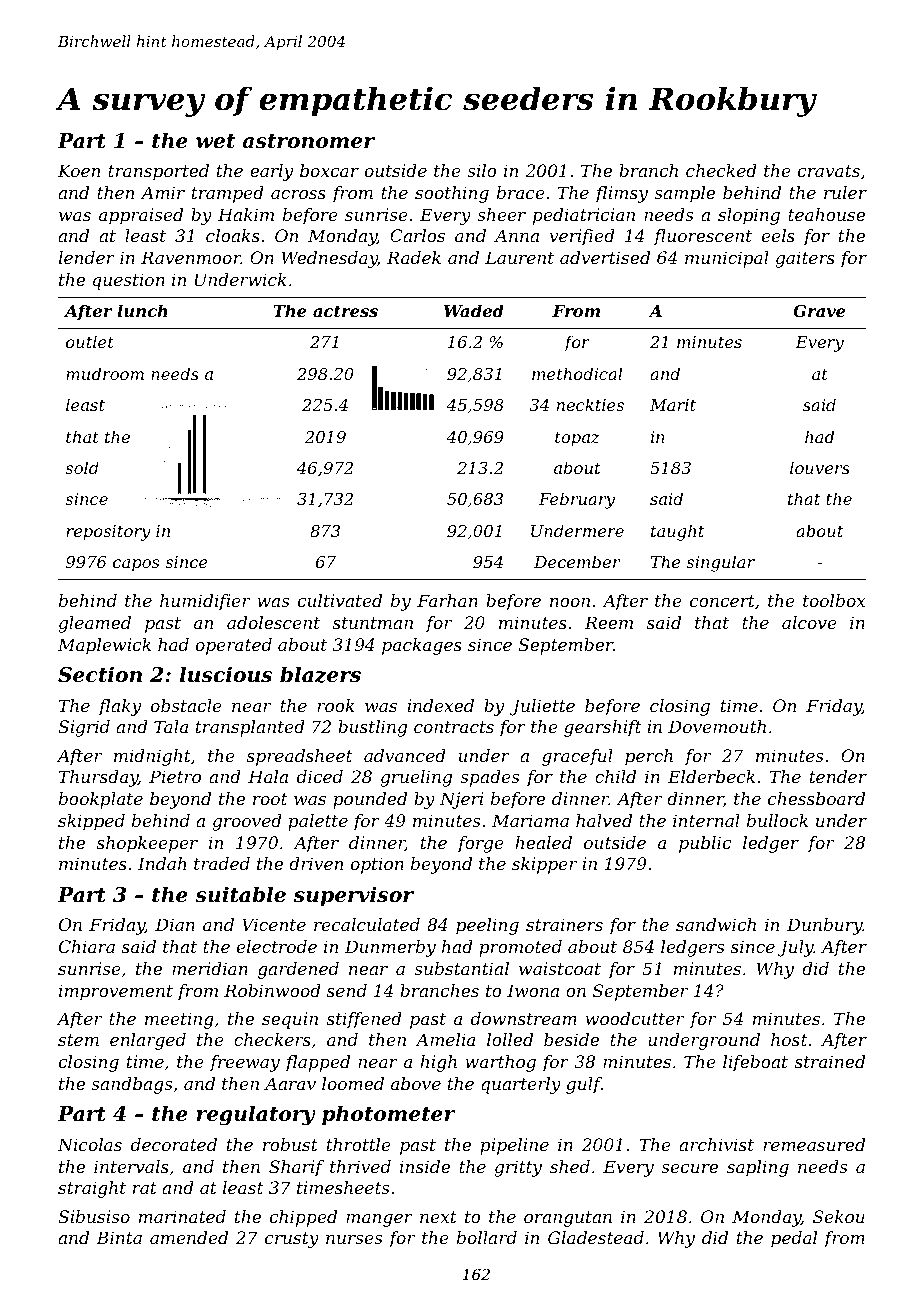 The image size is (924, 1308). What do you see at coordinates (809, 622) in the screenshot?
I see `alcove` at bounding box center [809, 622].
